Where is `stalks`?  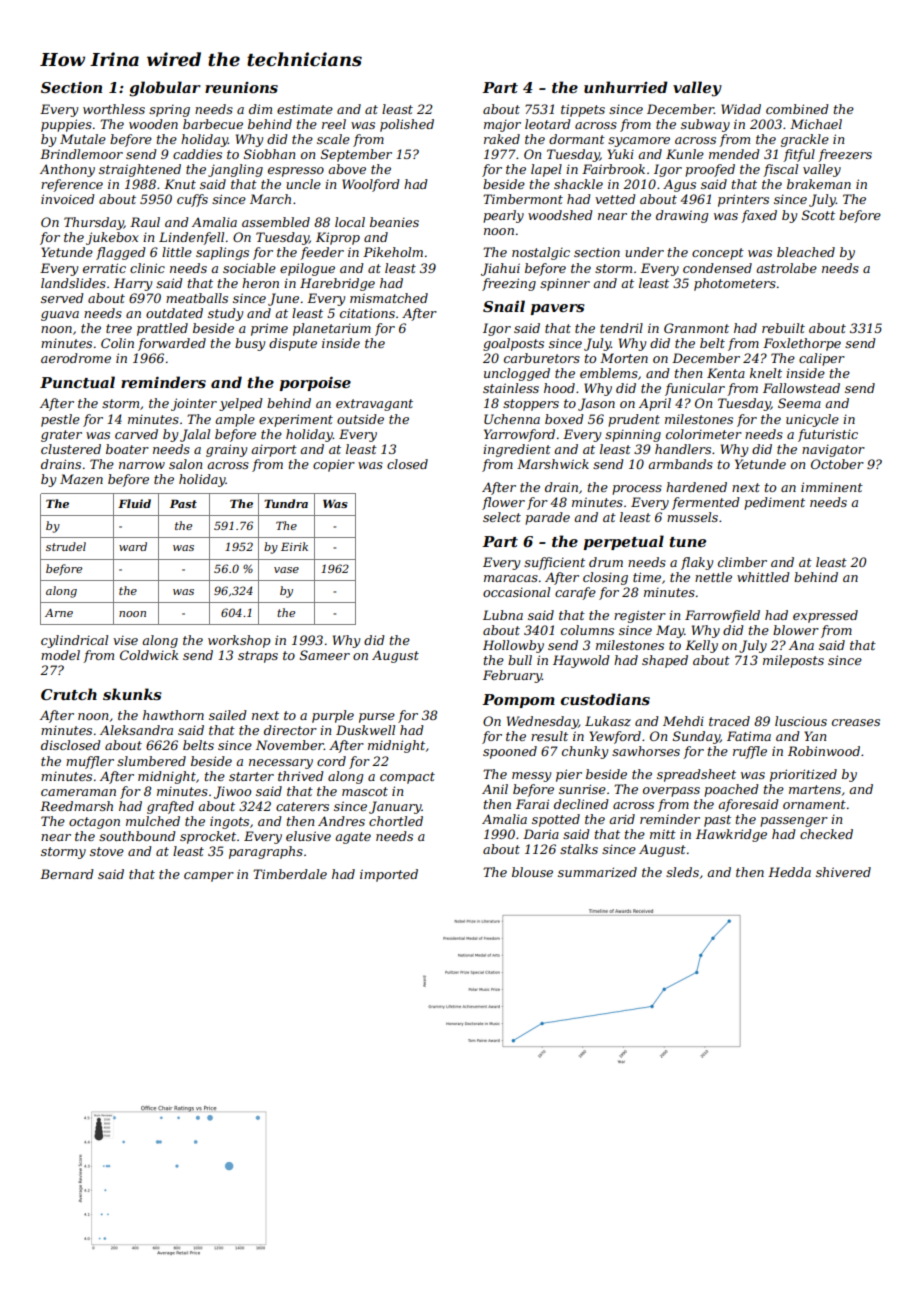
stalks is located at coordinates (579, 849).
